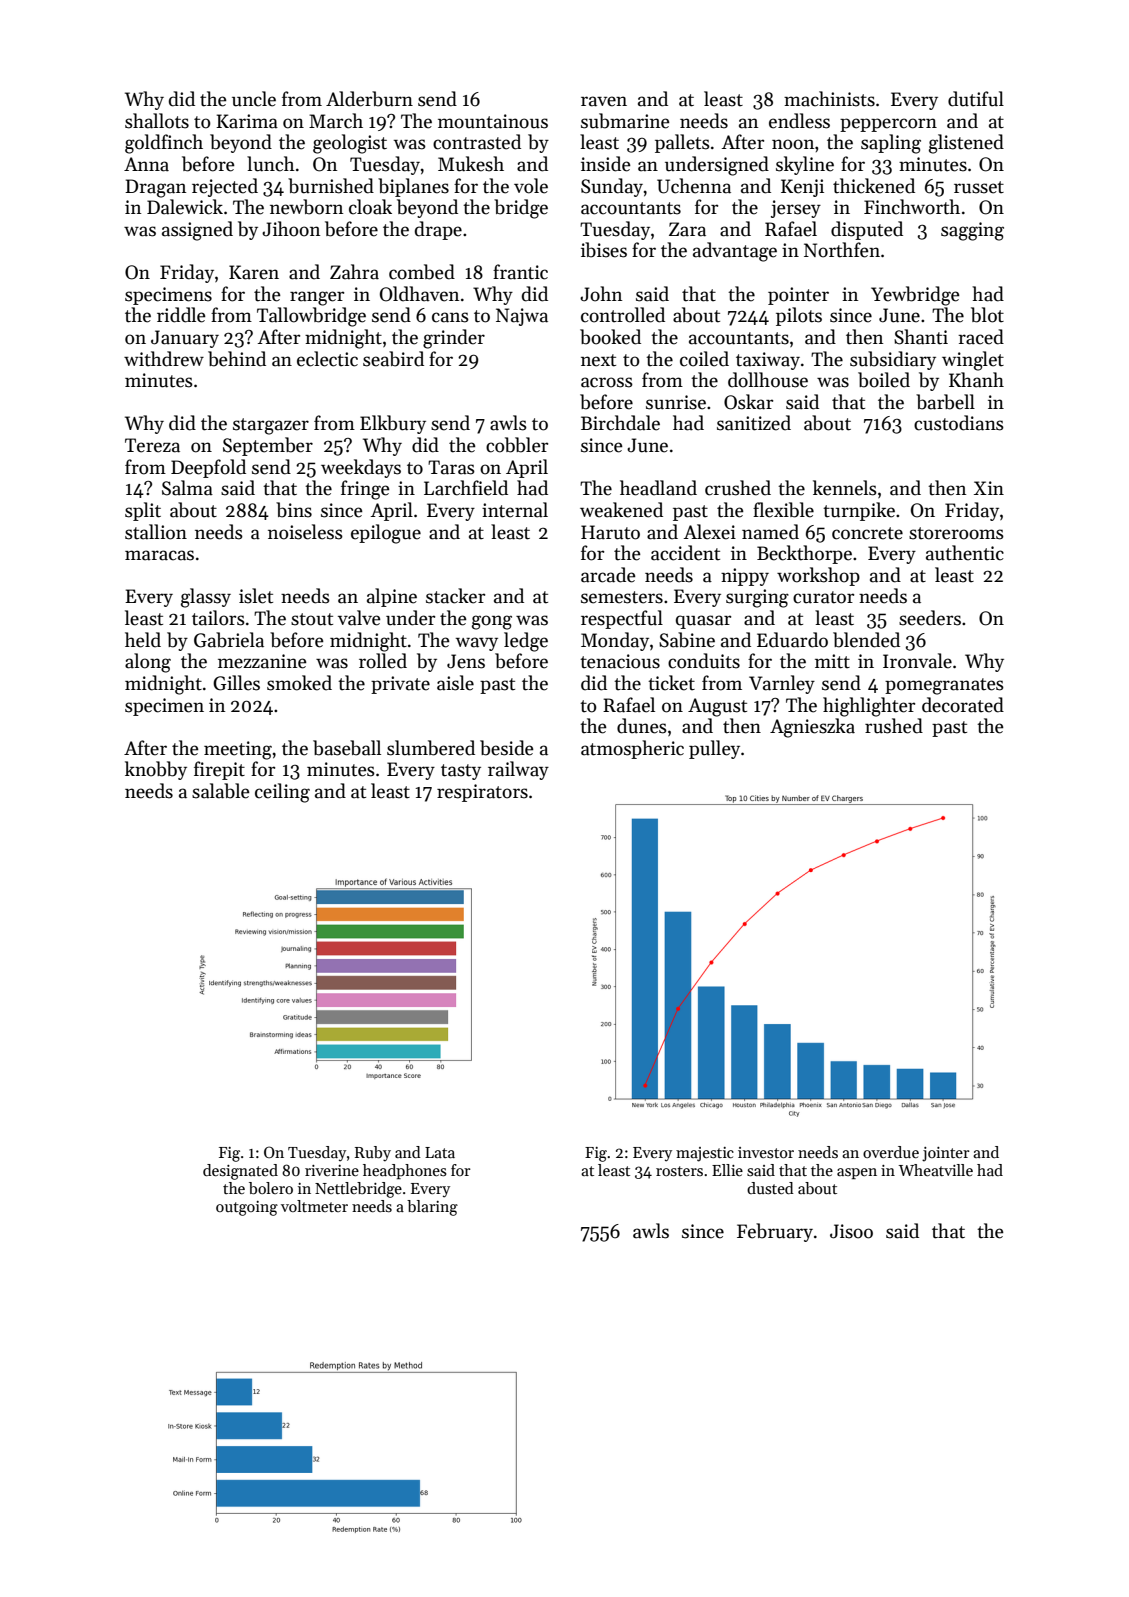 The height and width of the screenshot is (1597, 1129). I want to click on Lata, so click(440, 1152).
